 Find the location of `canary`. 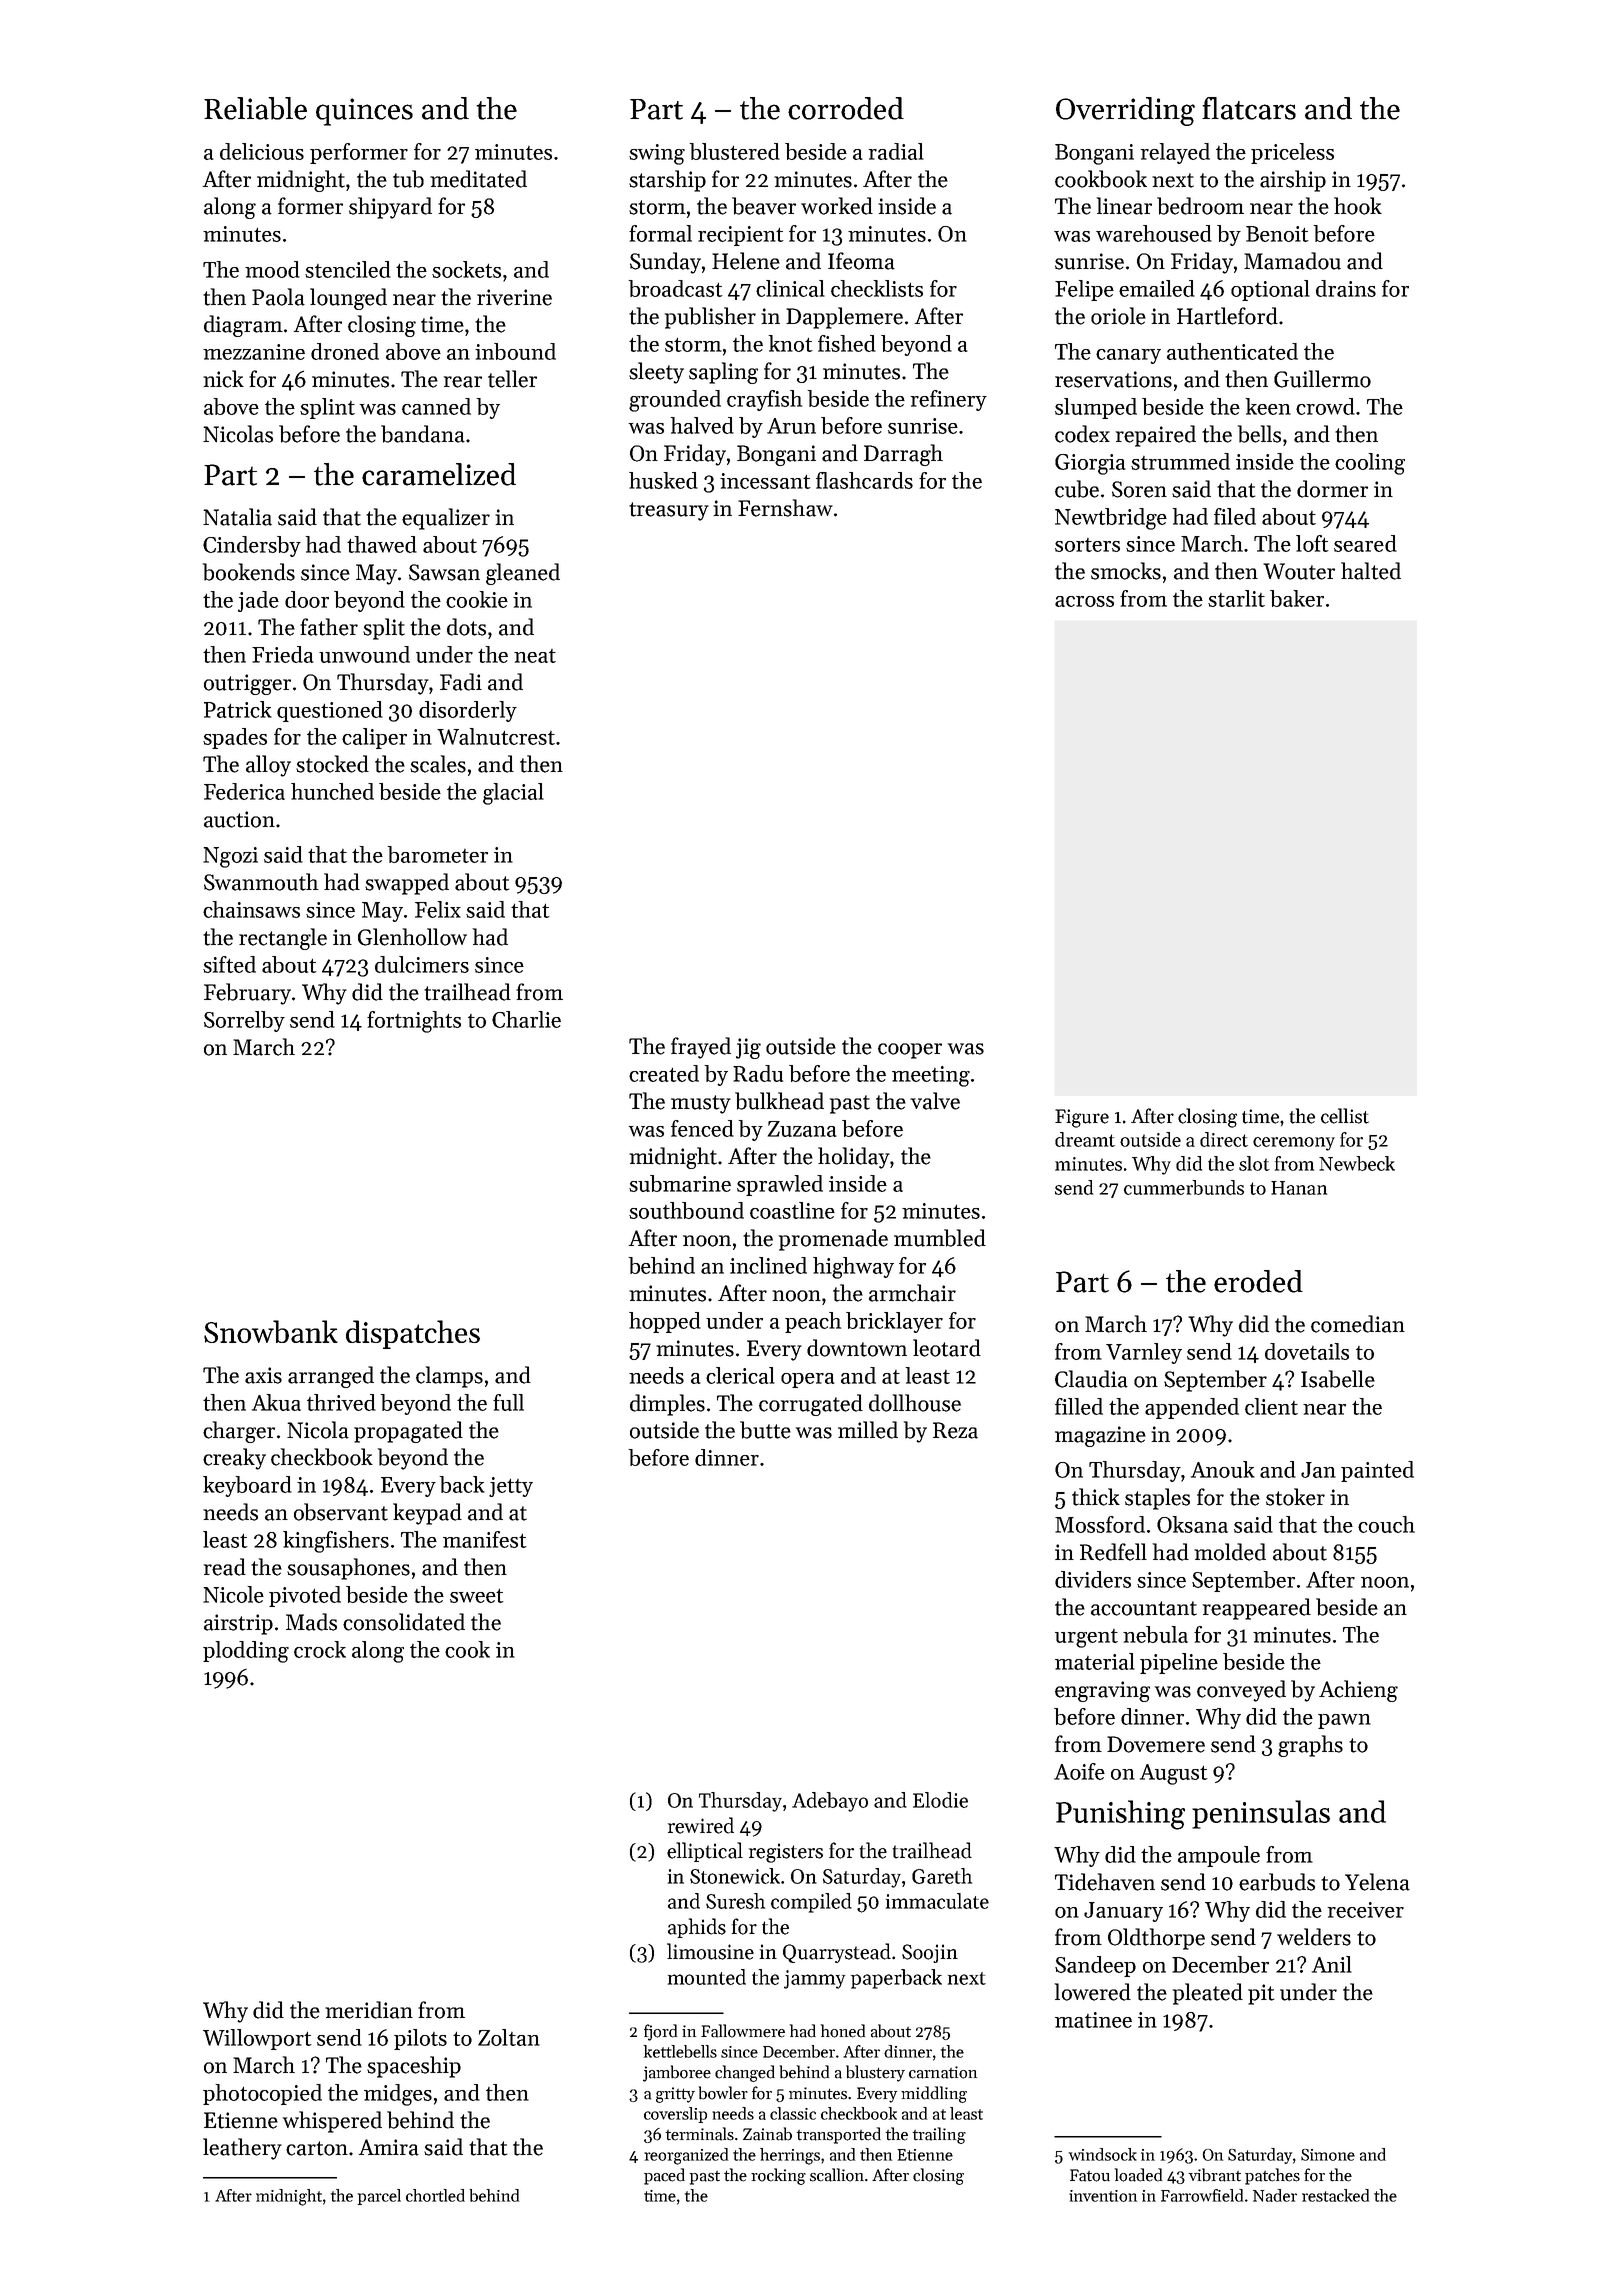

canary is located at coordinates (1128, 356).
